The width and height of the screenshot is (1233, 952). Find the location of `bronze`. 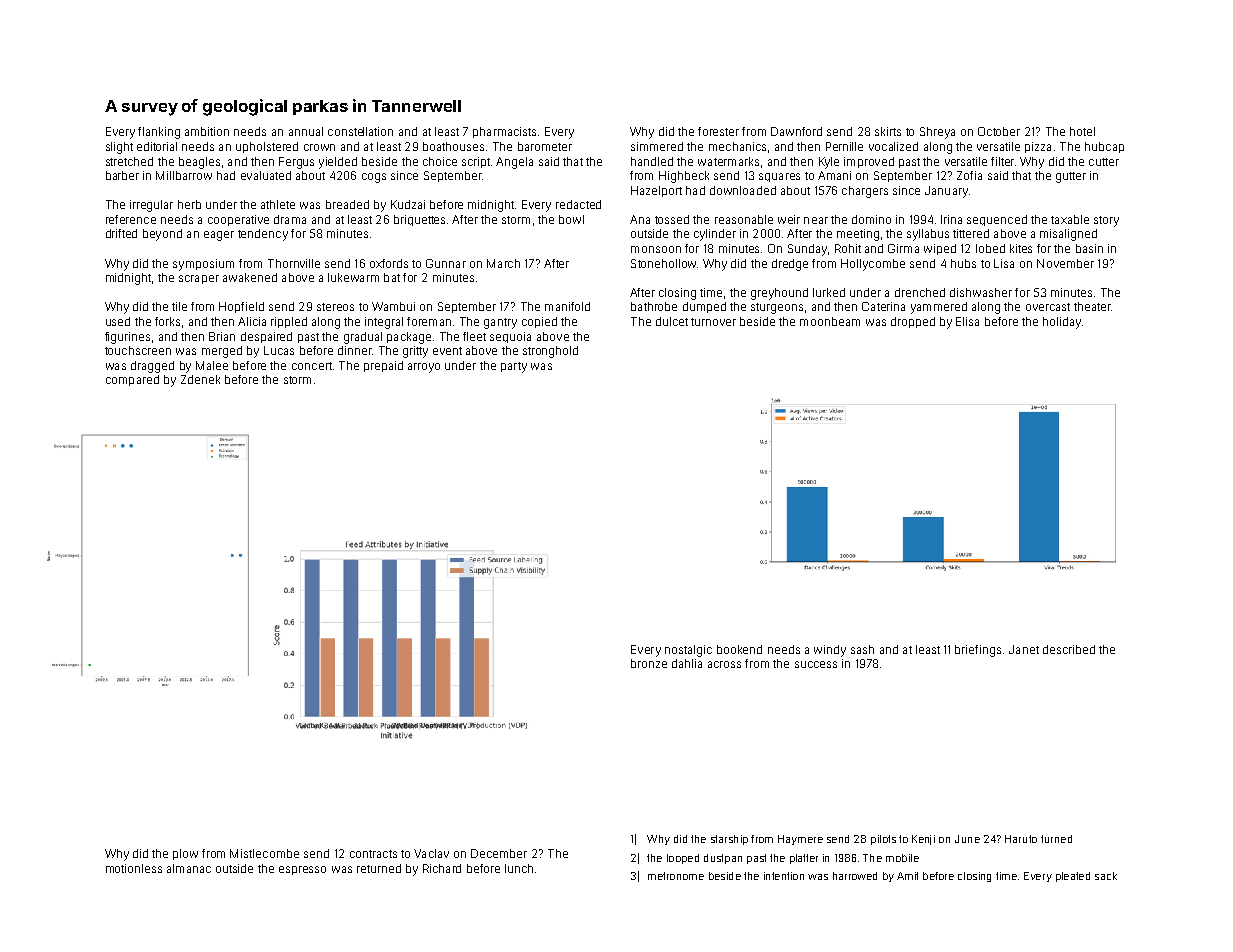

bronze is located at coordinates (649, 663).
